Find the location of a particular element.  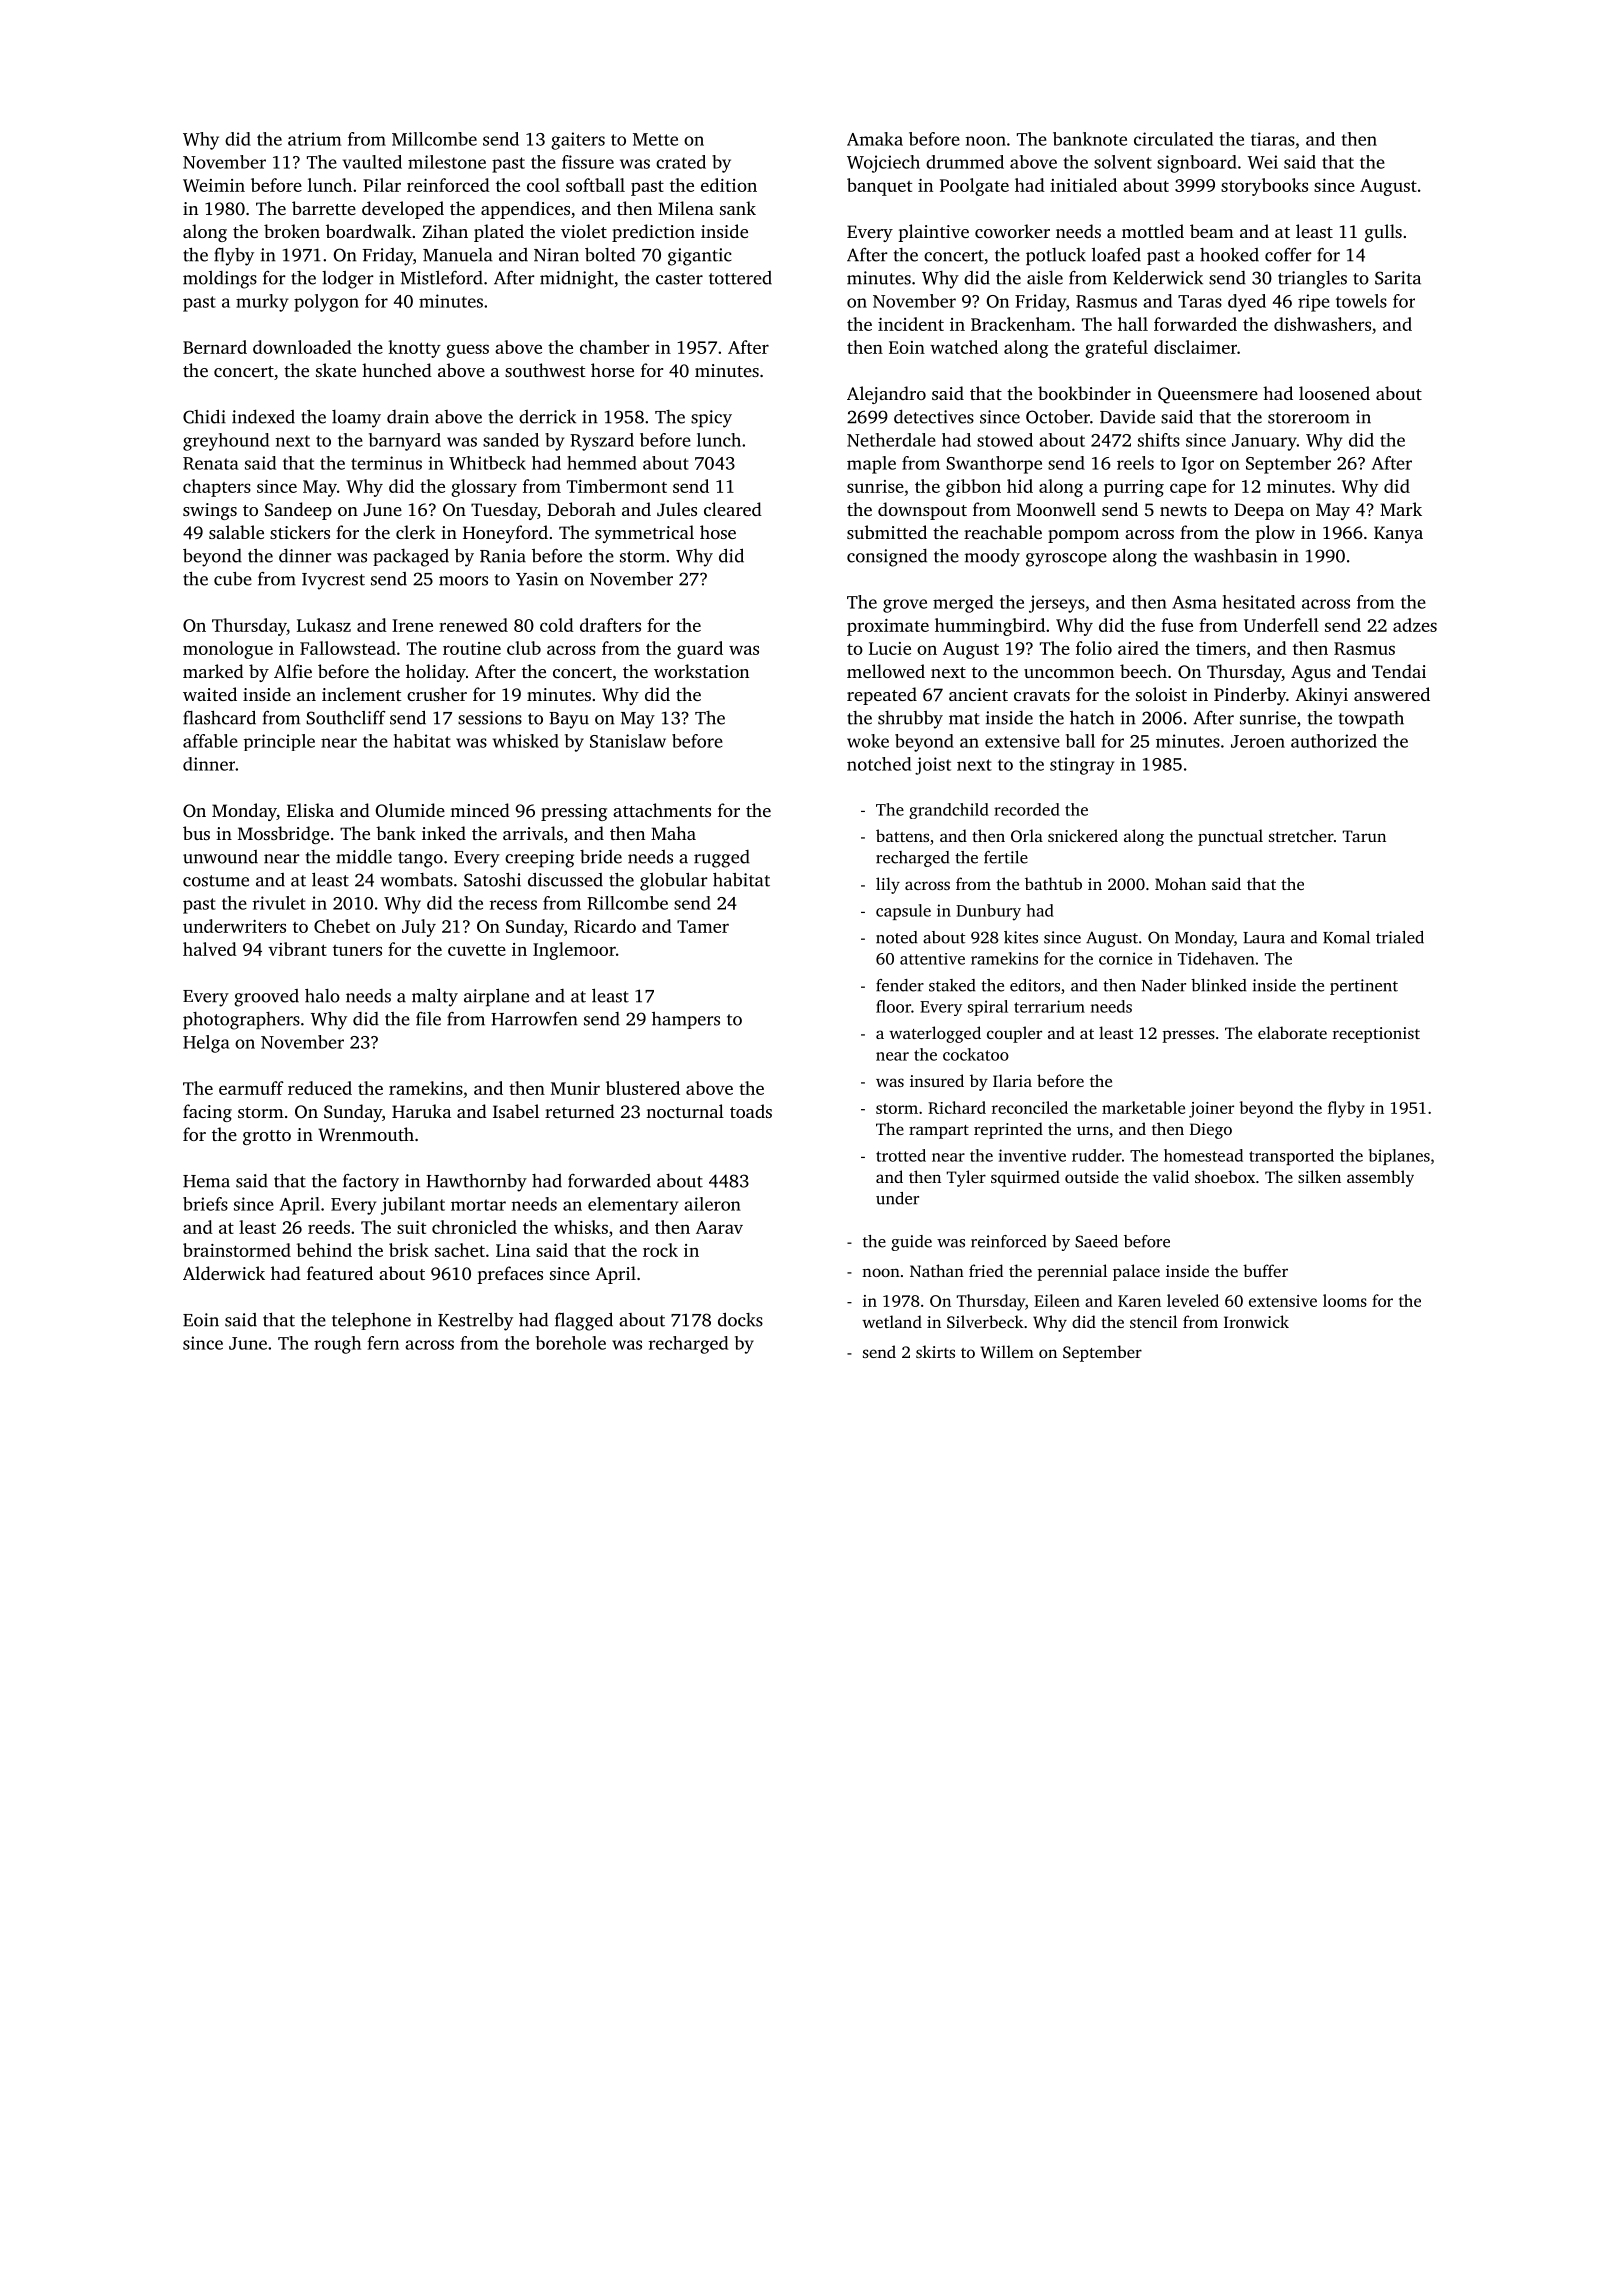

joist is located at coordinates (933, 766).
